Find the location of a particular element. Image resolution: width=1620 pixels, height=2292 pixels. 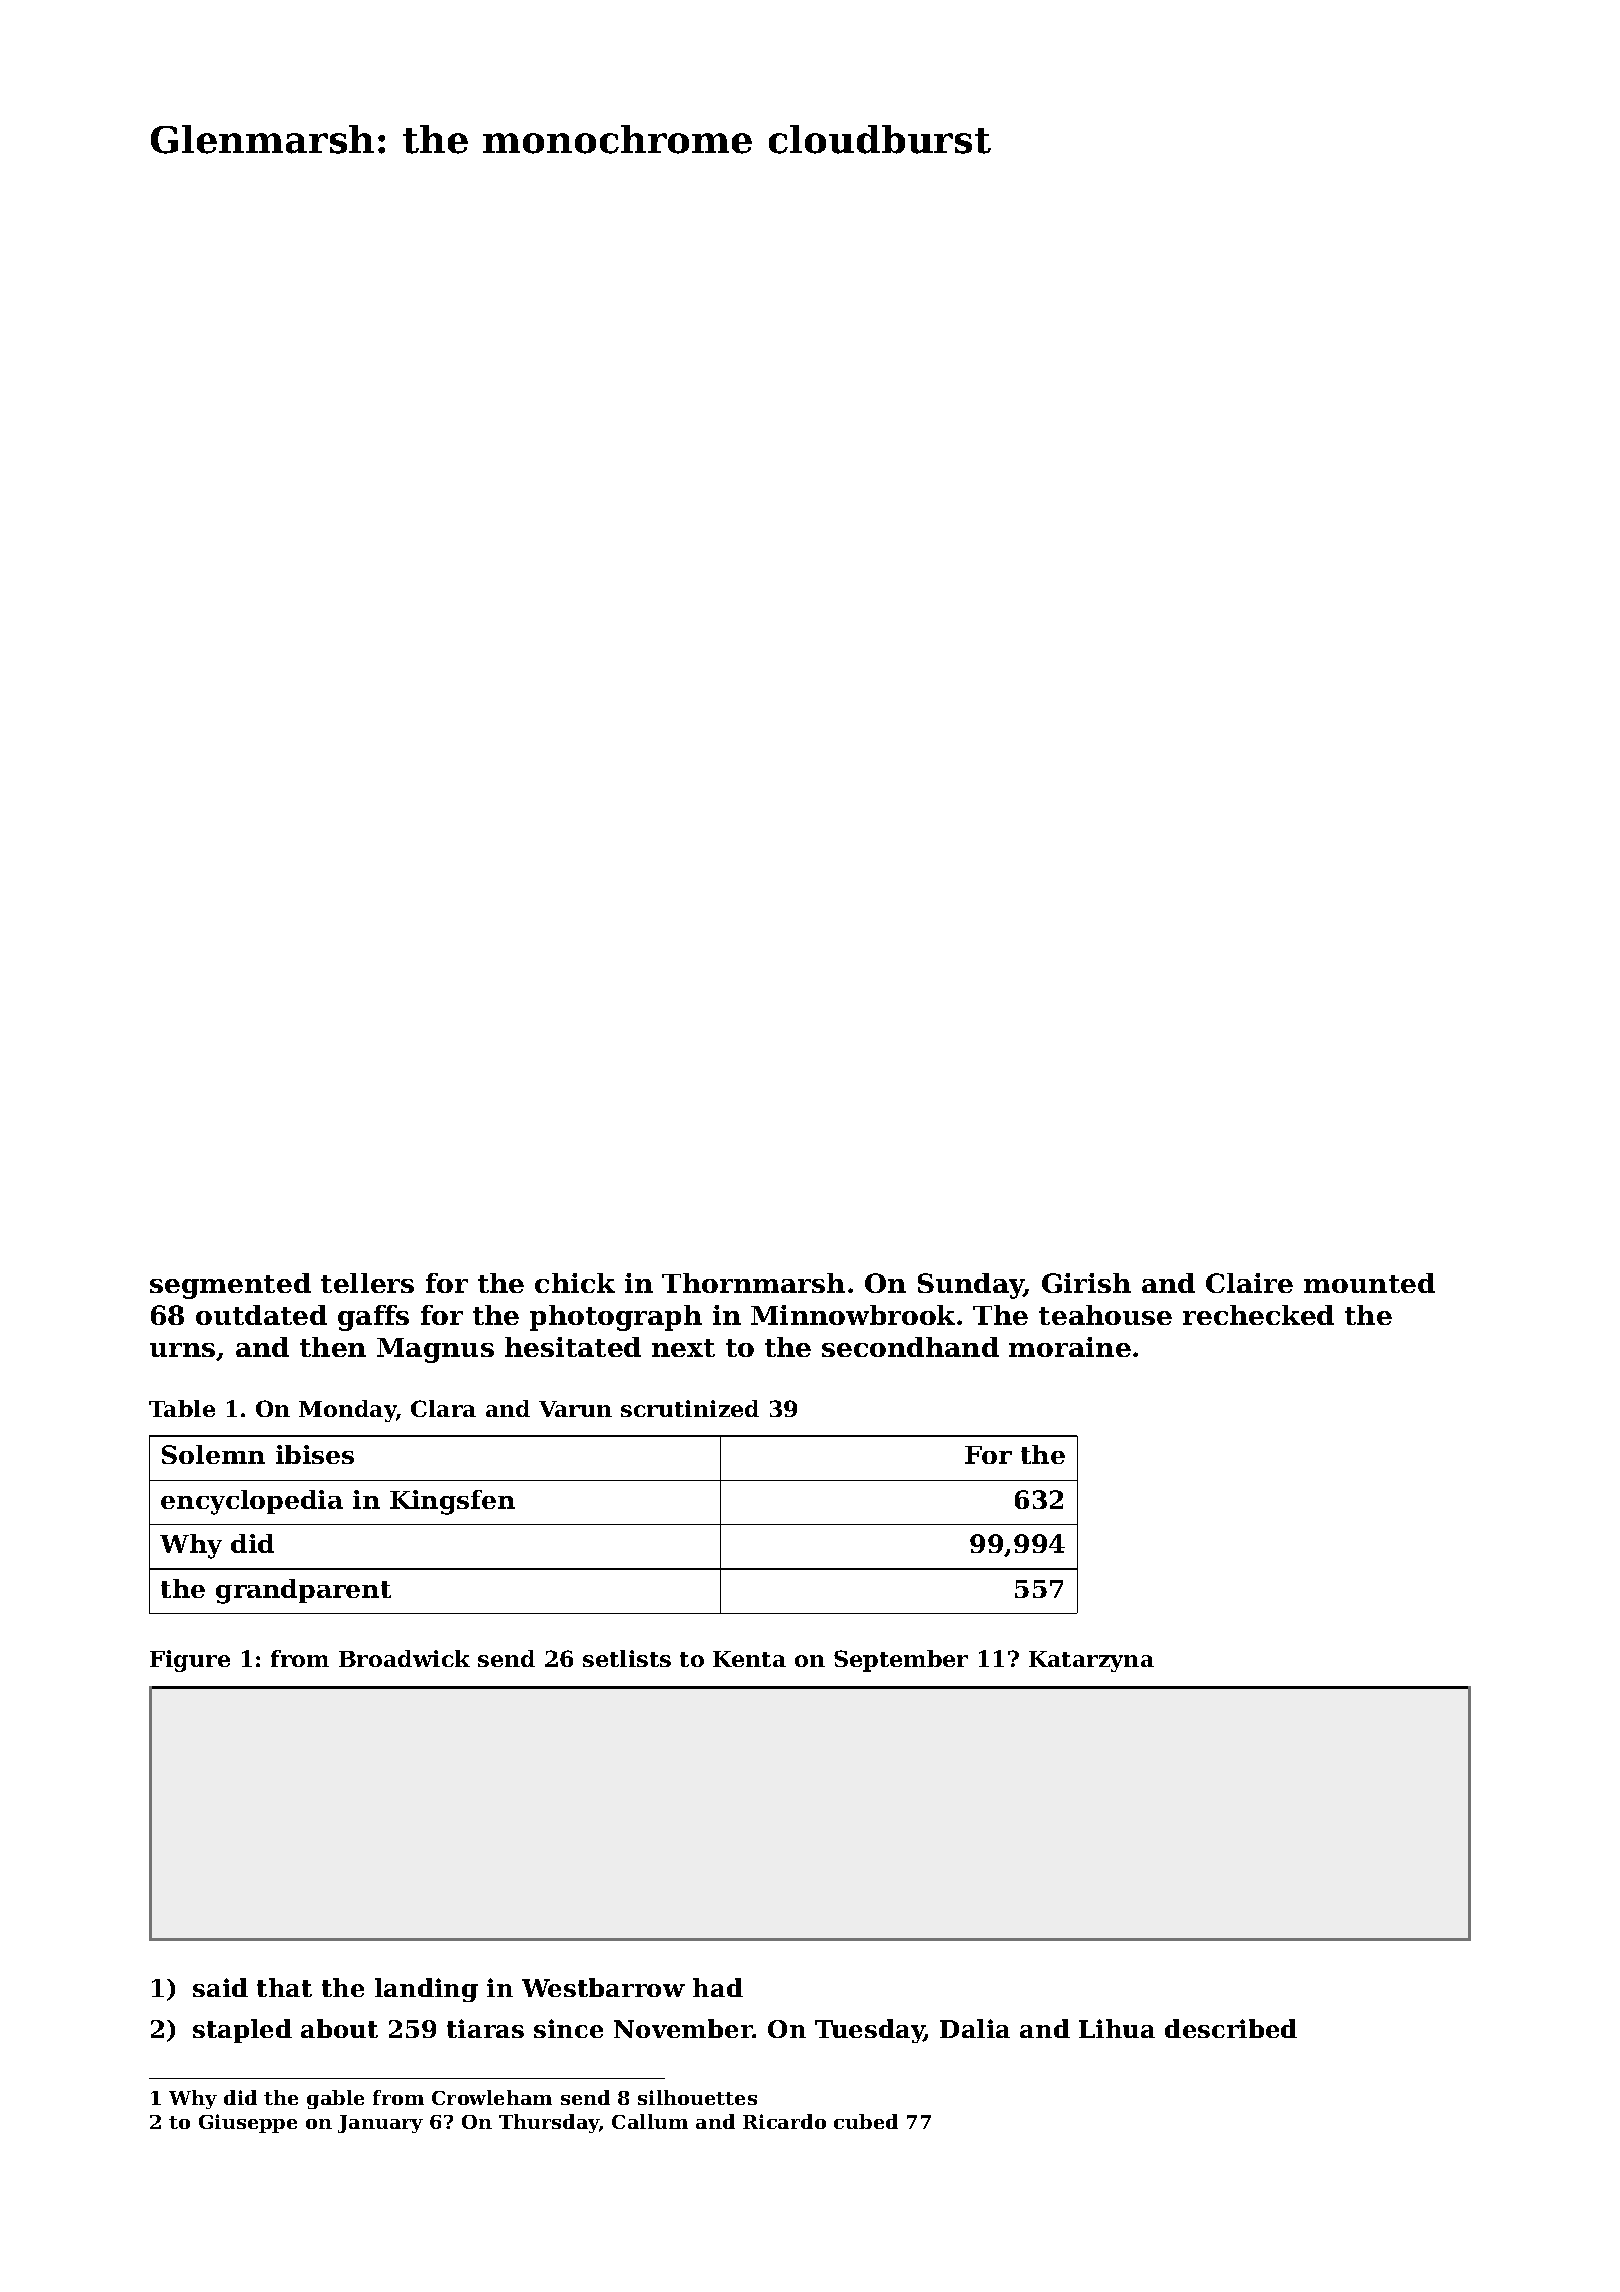

segmented is located at coordinates (230, 1286).
